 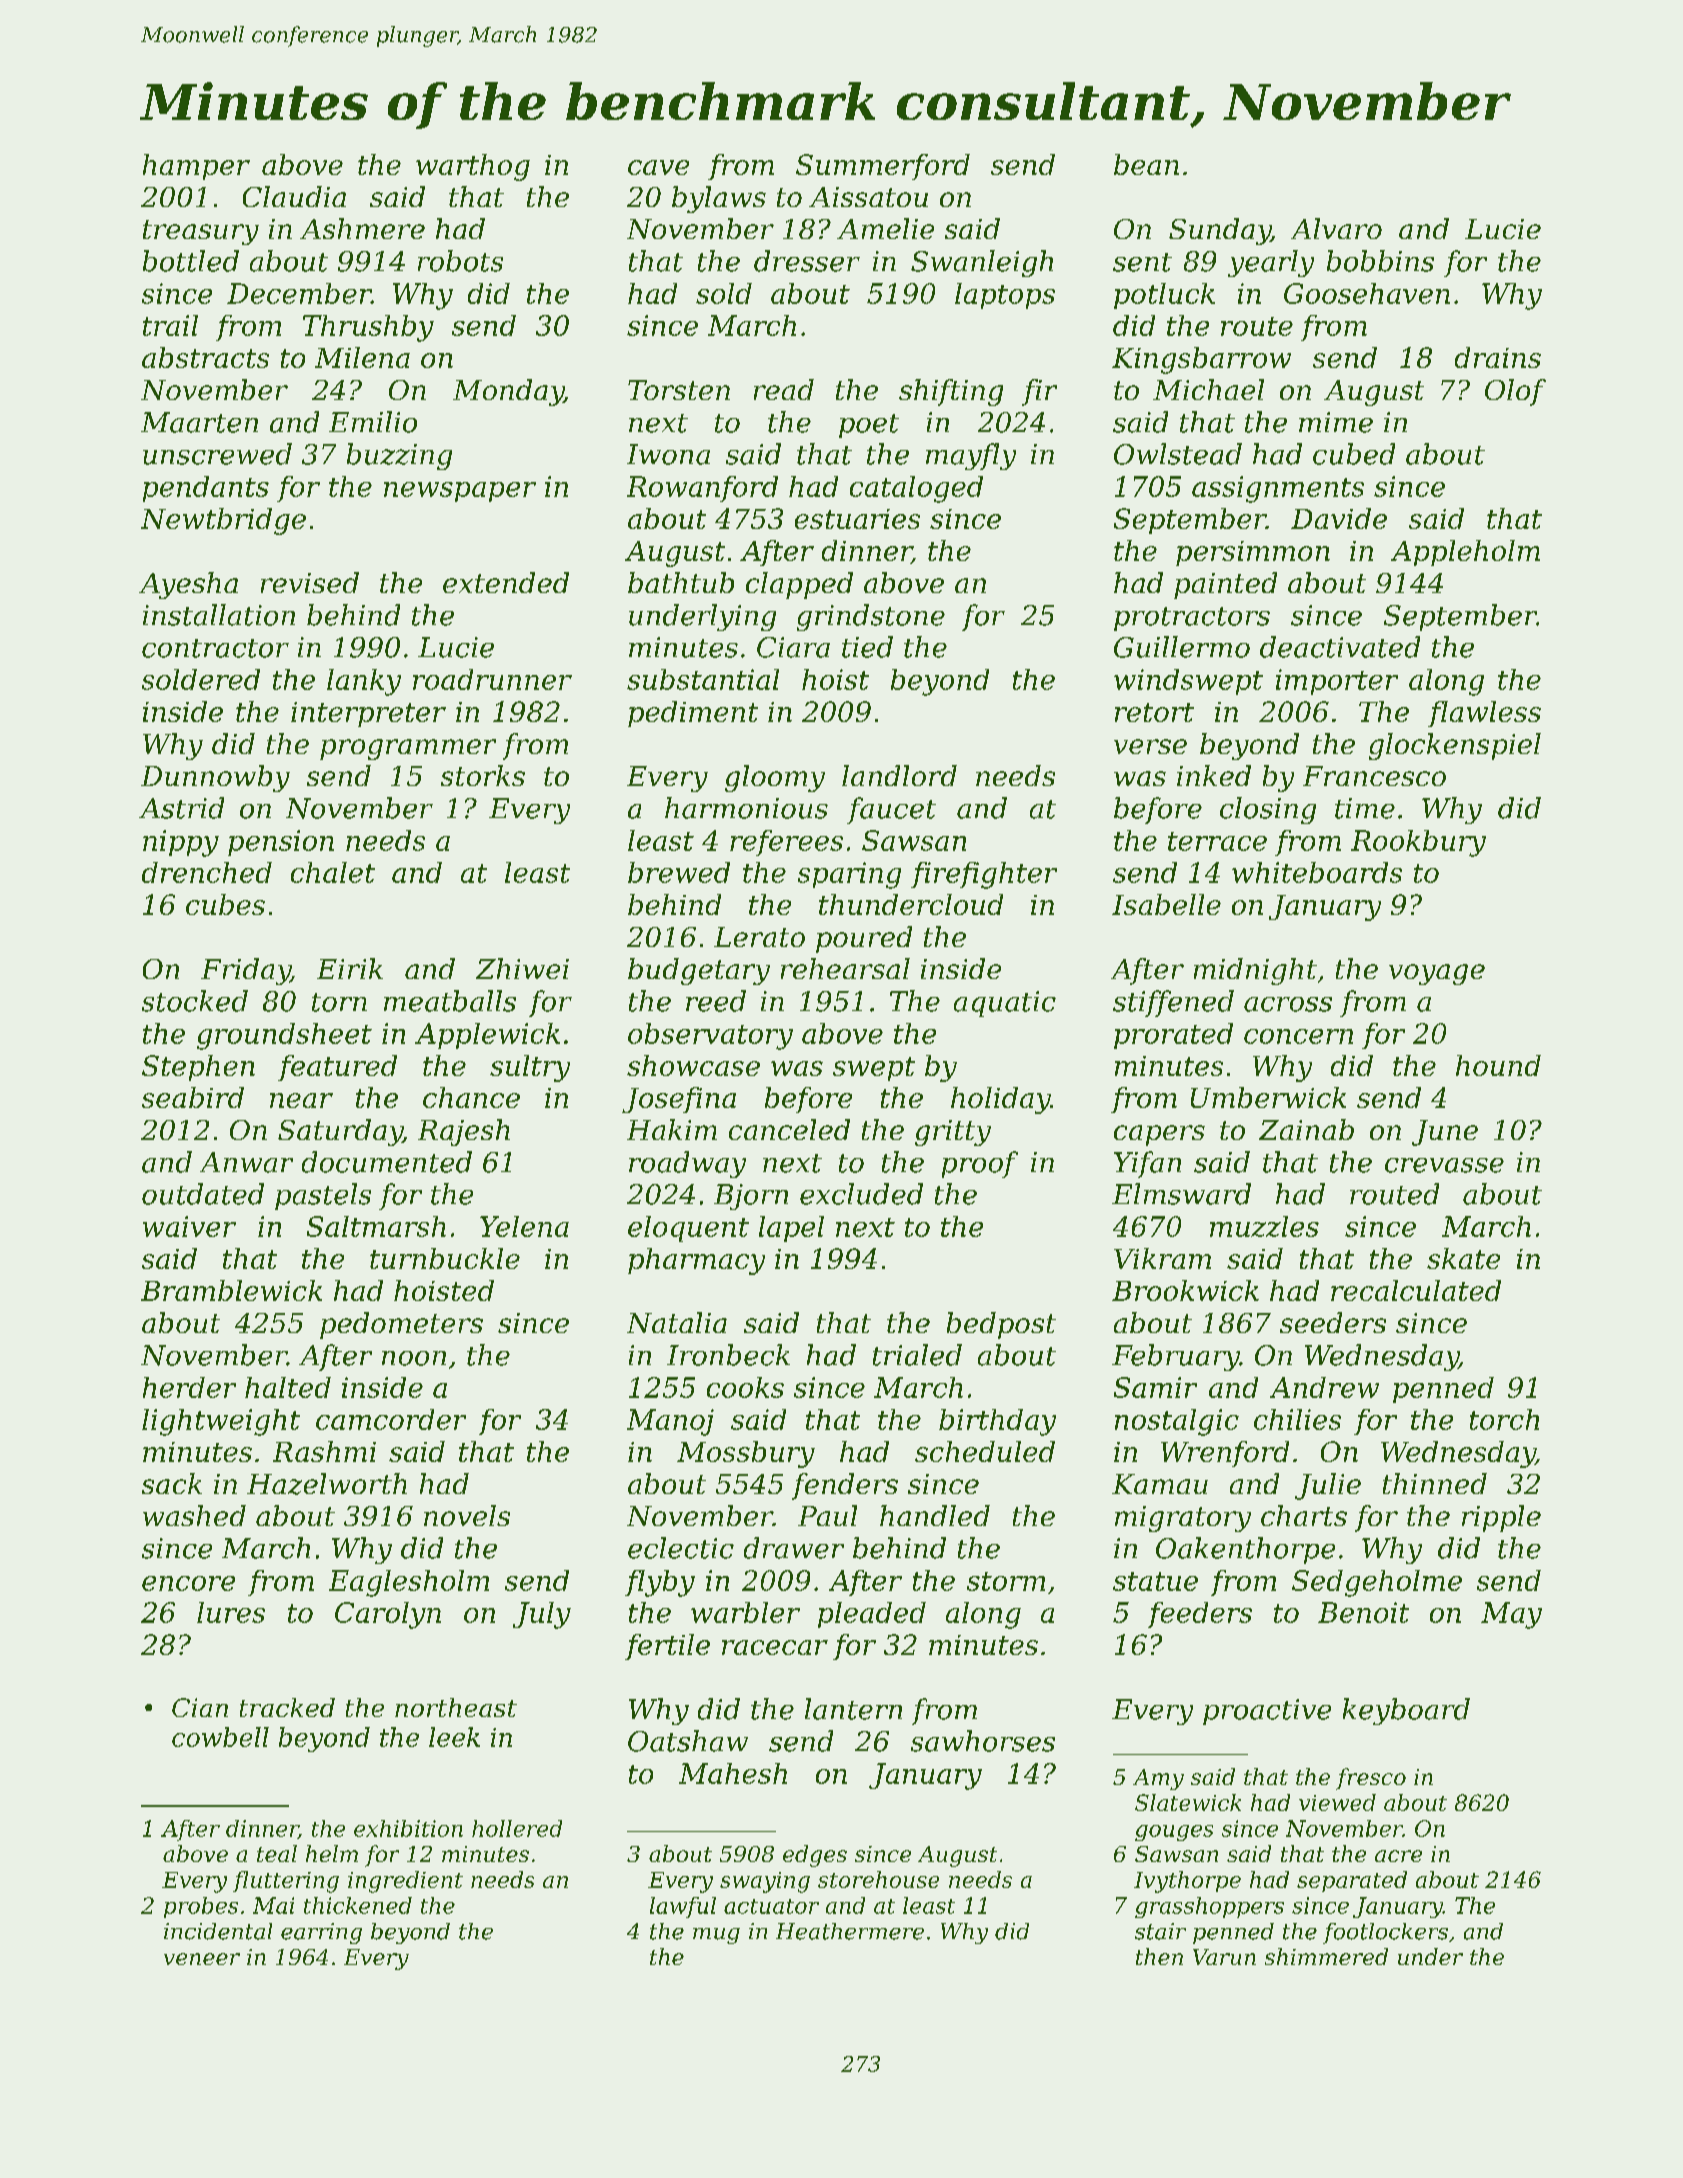 I want to click on roadway, so click(x=687, y=1164).
